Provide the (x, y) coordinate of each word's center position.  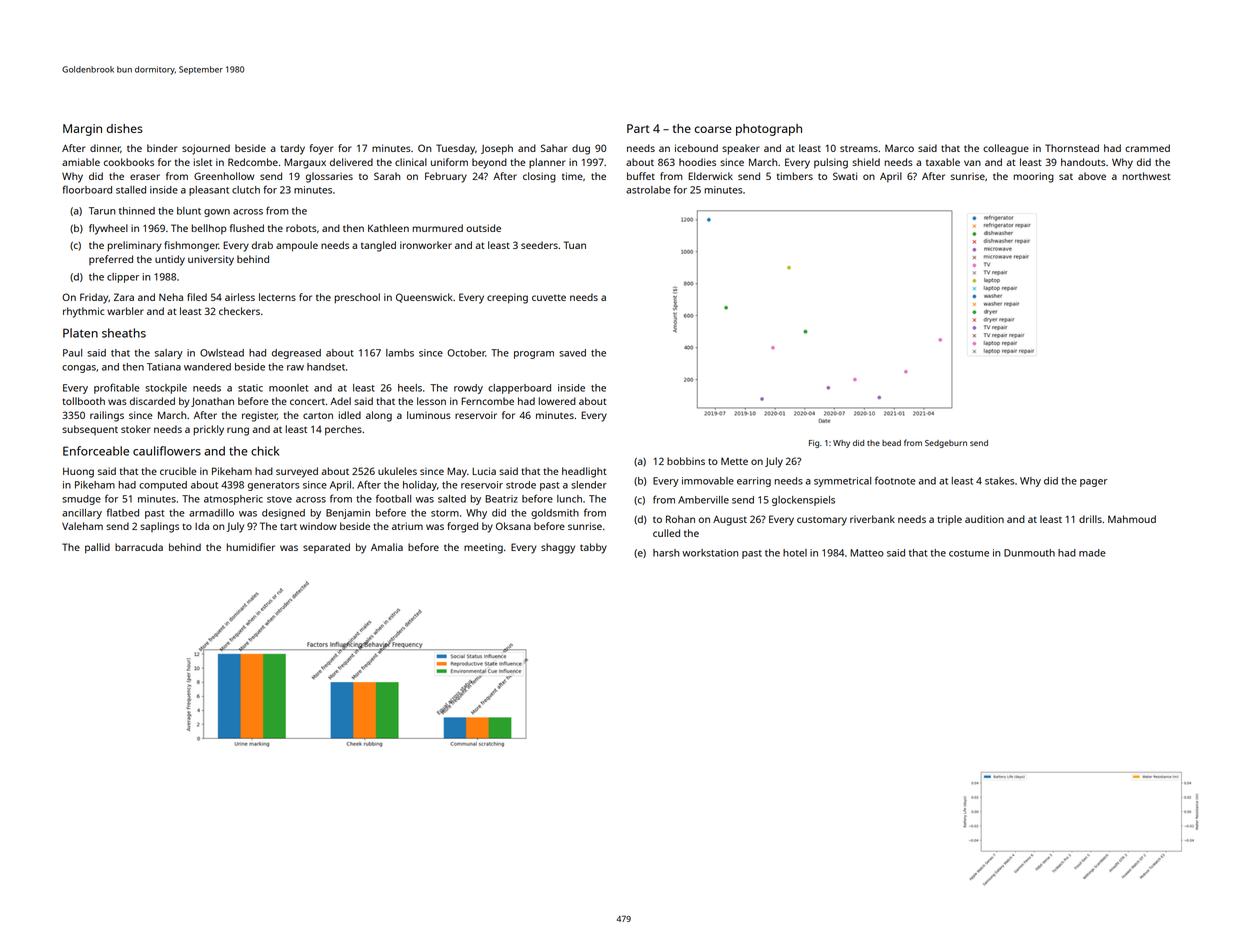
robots (301, 228)
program (534, 355)
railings (107, 416)
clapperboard (519, 389)
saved (572, 353)
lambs (400, 353)
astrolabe (648, 190)
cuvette (549, 297)
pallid (97, 548)
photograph (769, 130)
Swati (845, 176)
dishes (125, 128)
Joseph (497, 149)
